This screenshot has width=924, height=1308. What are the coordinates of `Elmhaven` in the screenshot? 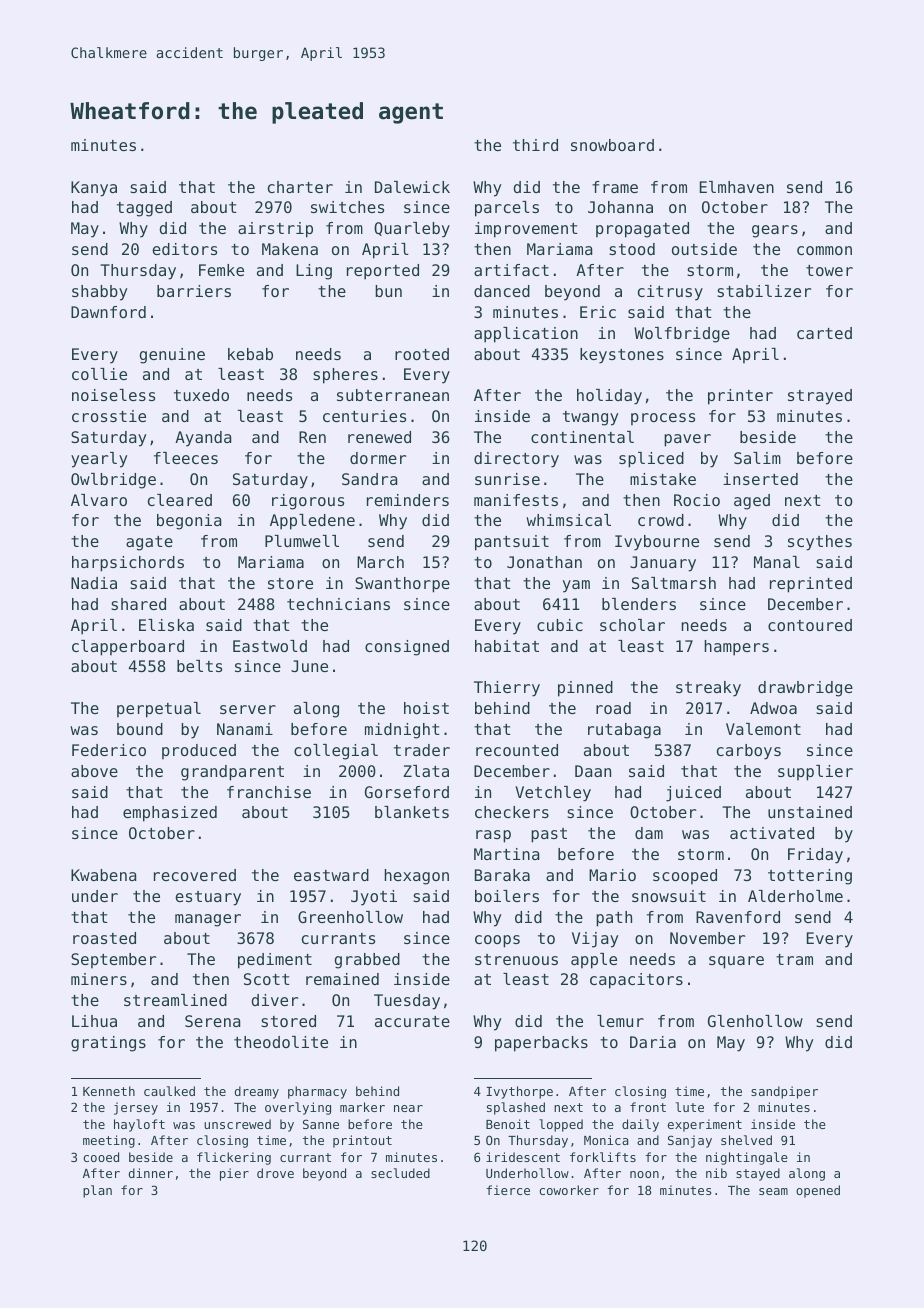 It's located at (737, 187).
